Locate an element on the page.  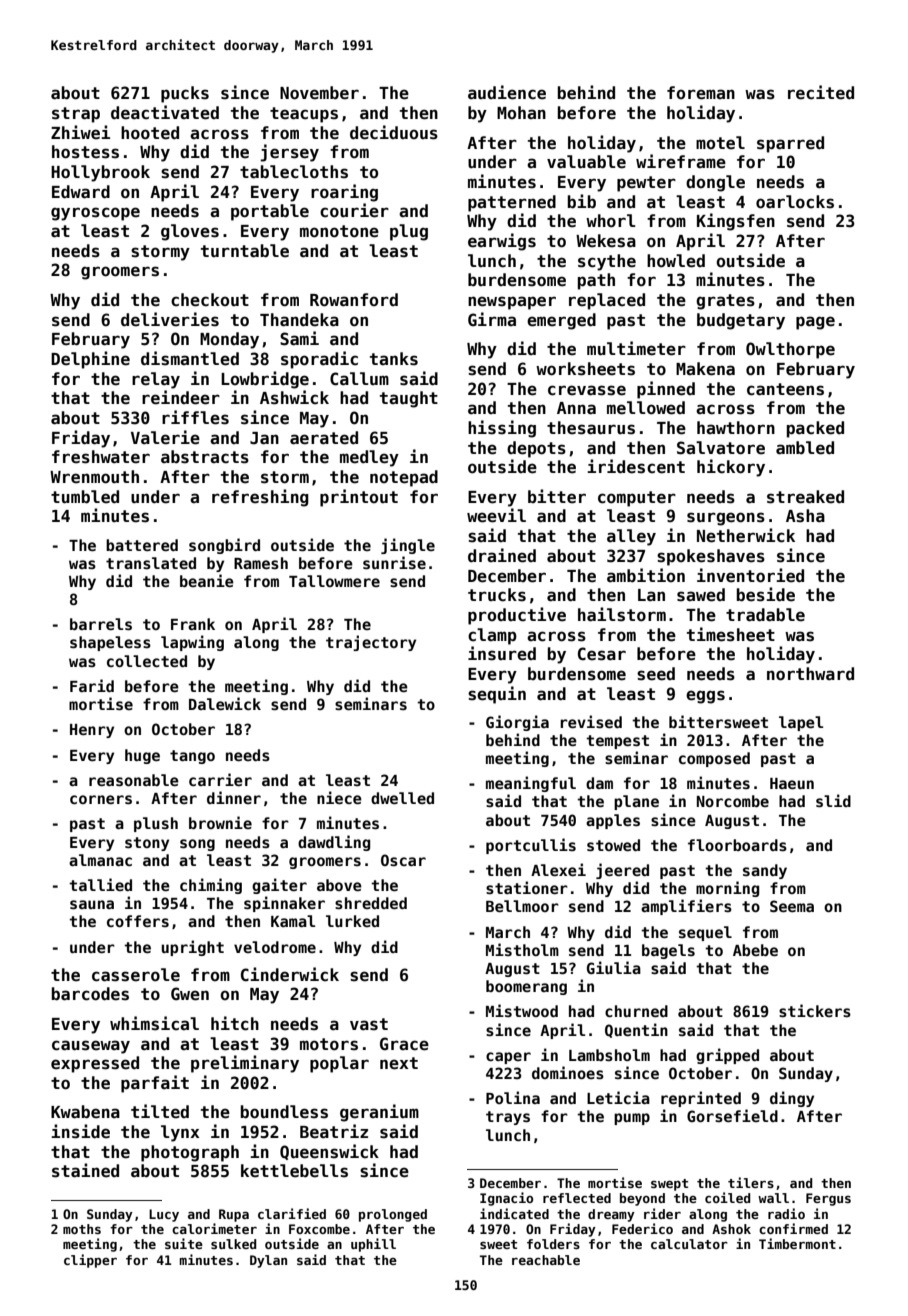
battered is located at coordinates (142, 545).
